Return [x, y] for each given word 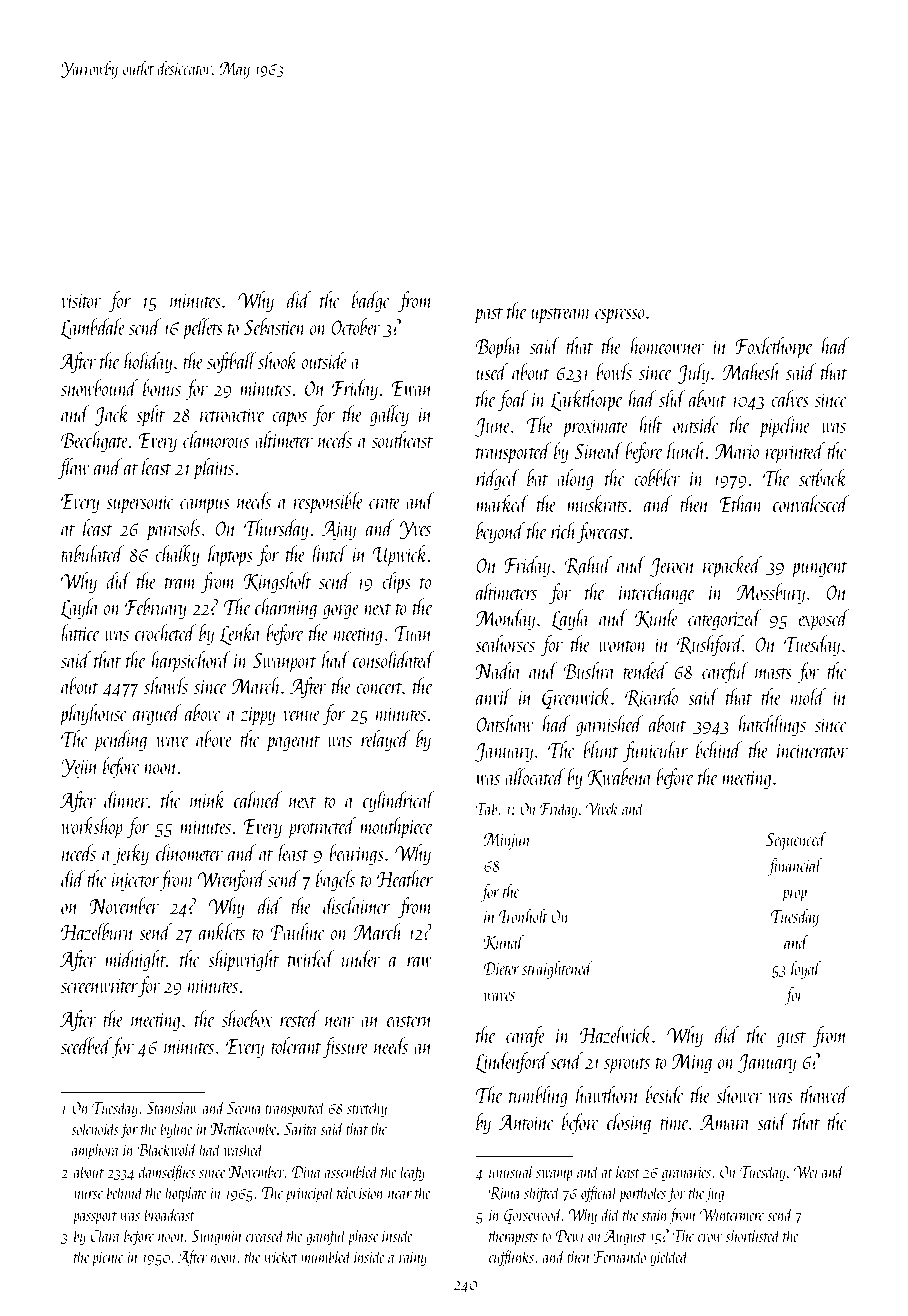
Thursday [276, 529]
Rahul [588, 565]
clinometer [189, 852]
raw [419, 962]
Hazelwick [616, 1034]
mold [808, 696]
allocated [535, 776]
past [488, 316]
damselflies [167, 1173]
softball [232, 362]
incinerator [812, 751]
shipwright [243, 961]
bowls [614, 371]
